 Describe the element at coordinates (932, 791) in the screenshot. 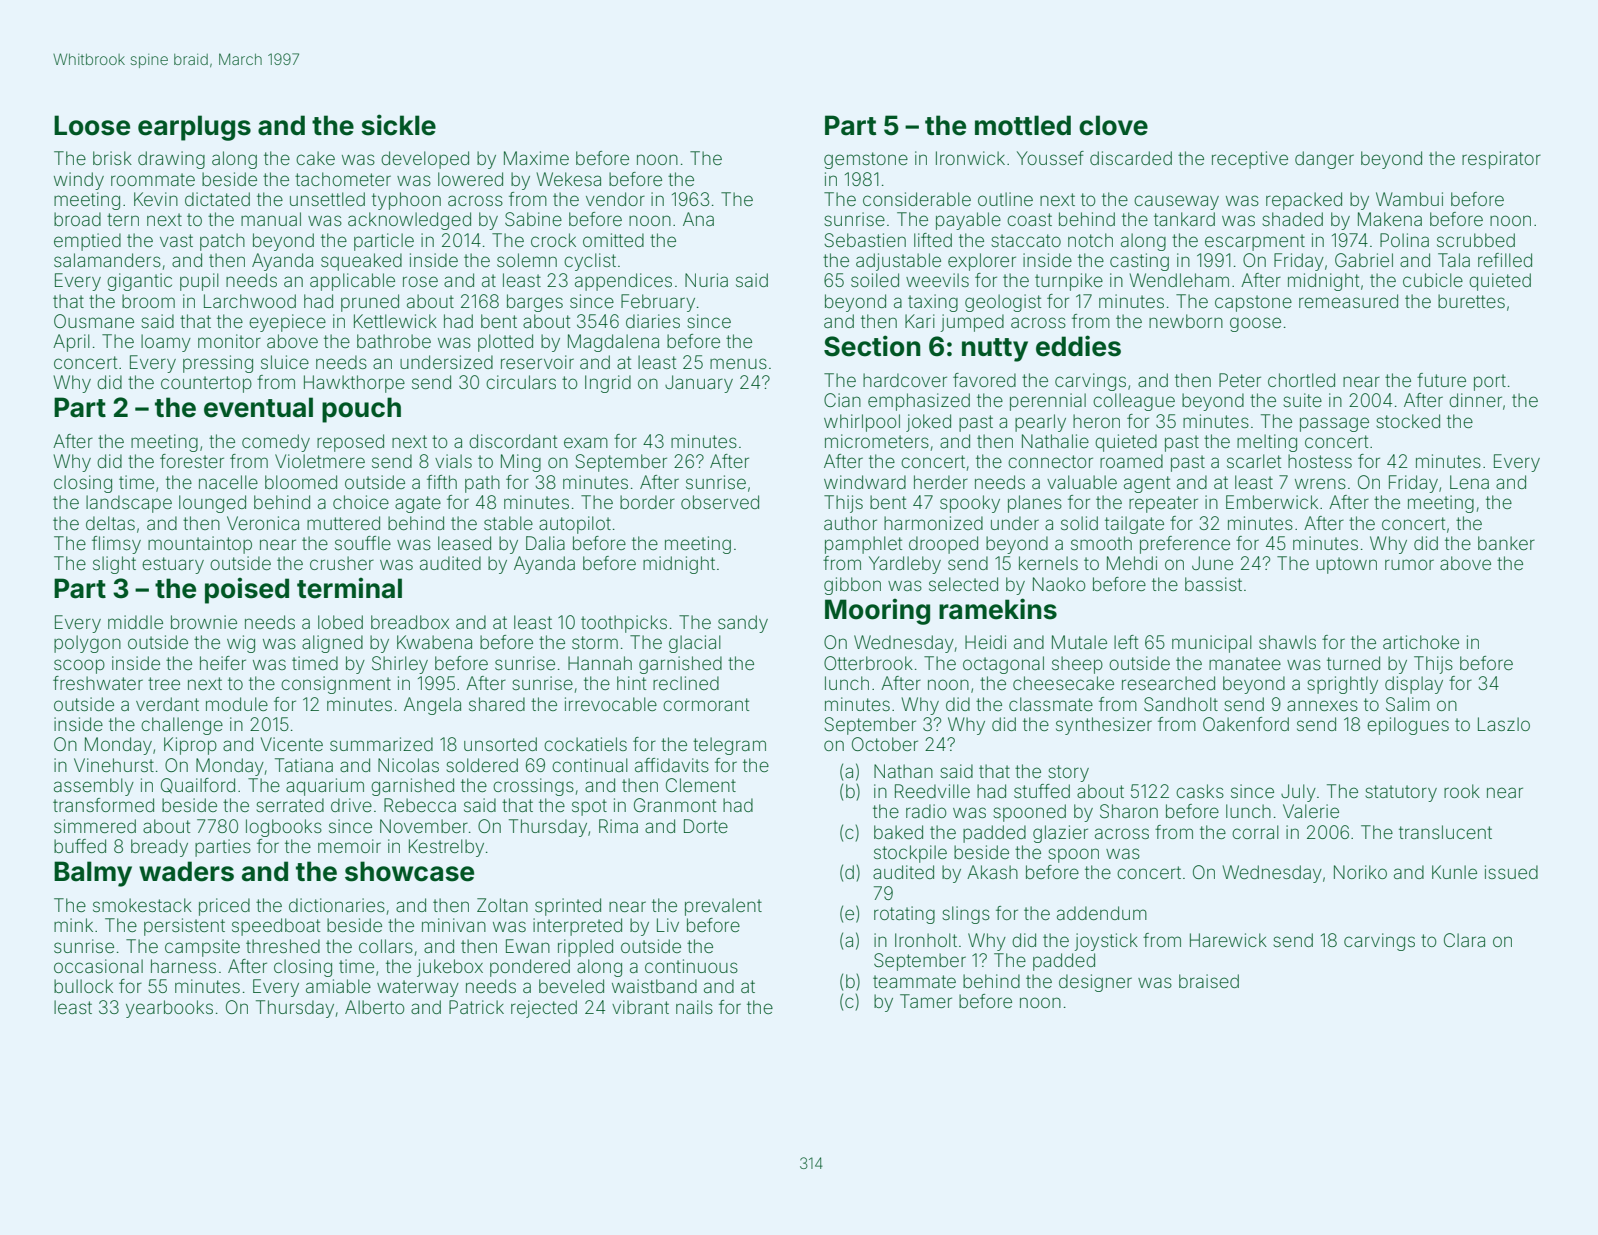

I see `Reedville` at that location.
